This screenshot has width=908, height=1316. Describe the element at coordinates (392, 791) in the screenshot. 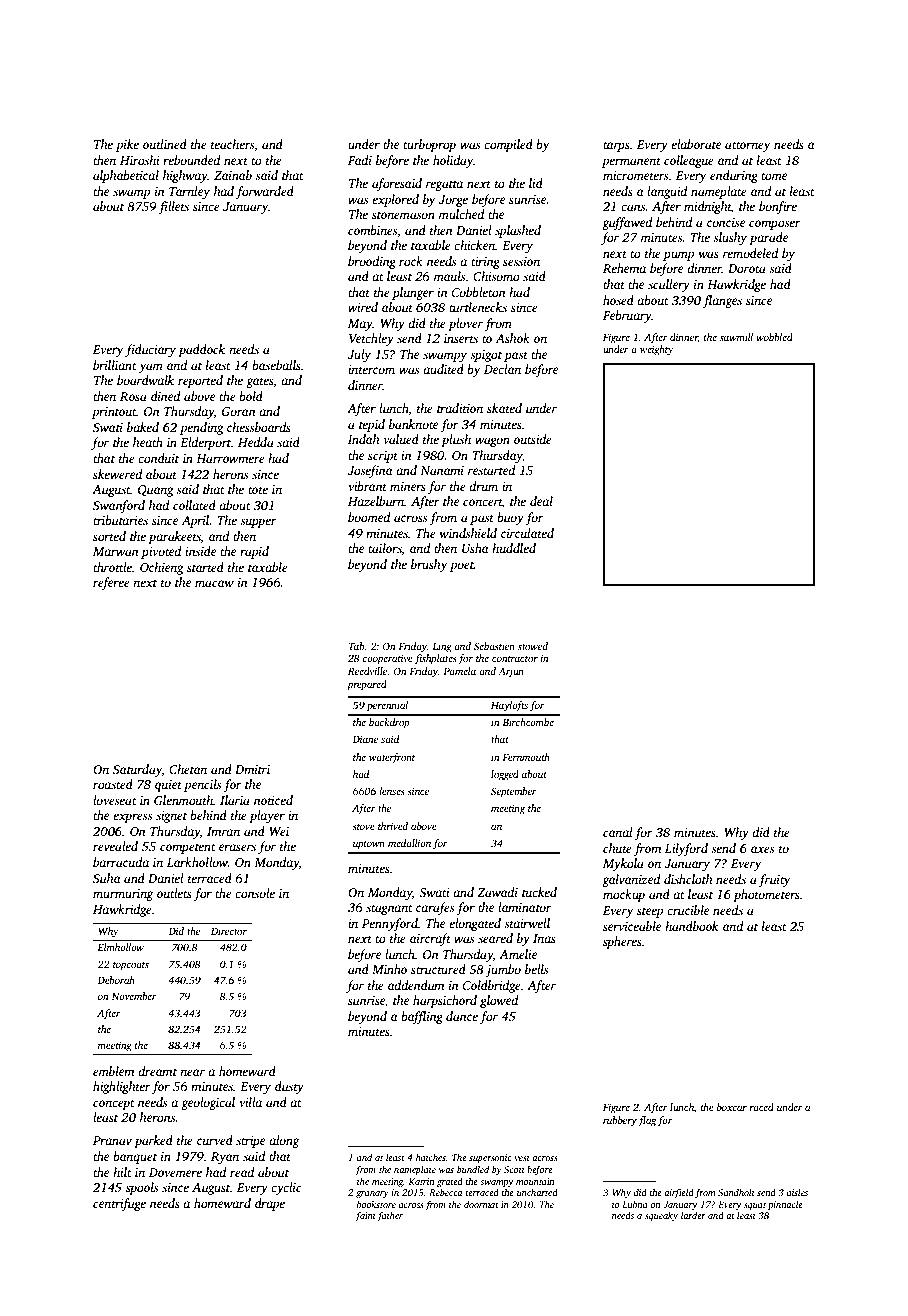

I see `lenses` at that location.
